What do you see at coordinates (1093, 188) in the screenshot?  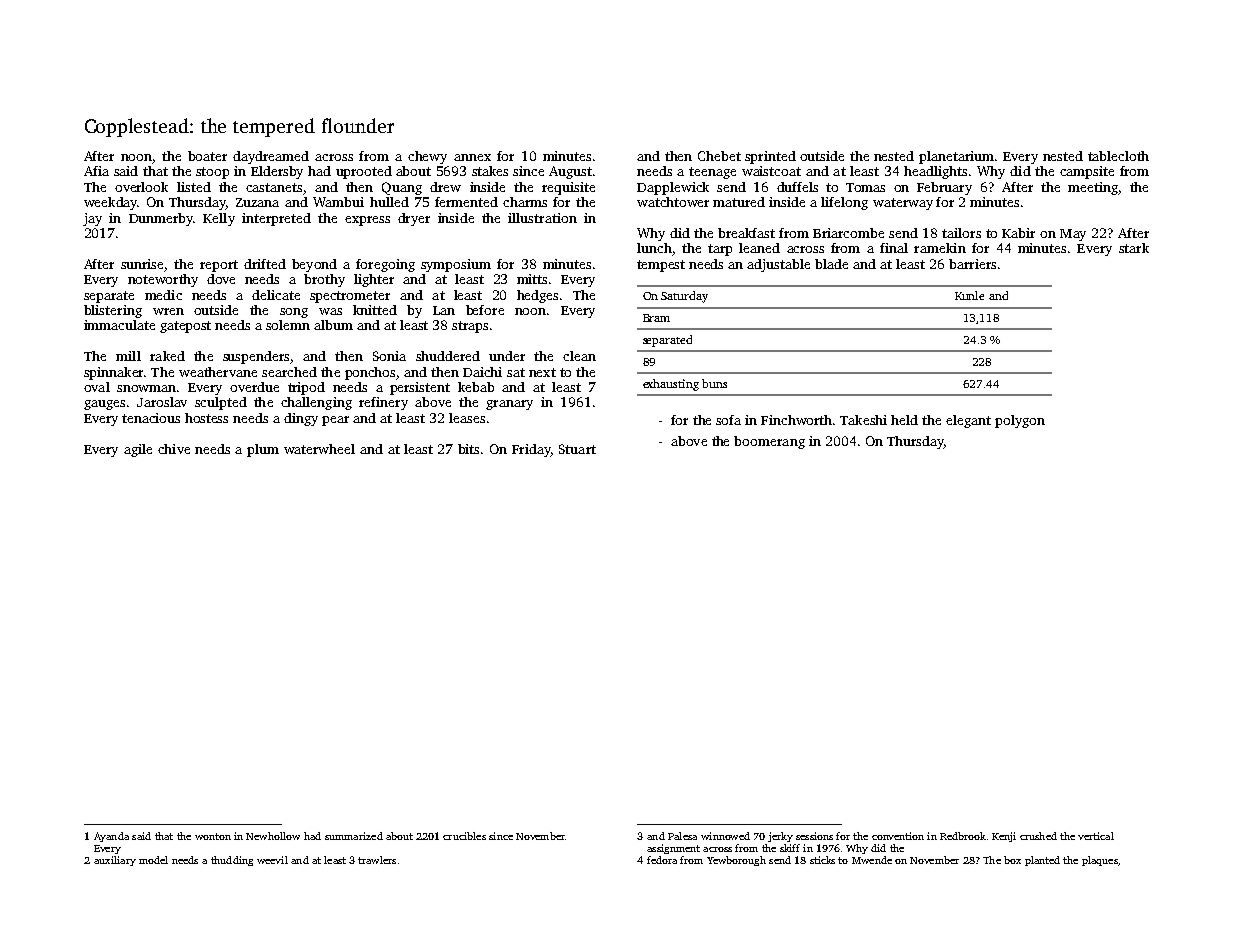 I see `meeting` at bounding box center [1093, 188].
